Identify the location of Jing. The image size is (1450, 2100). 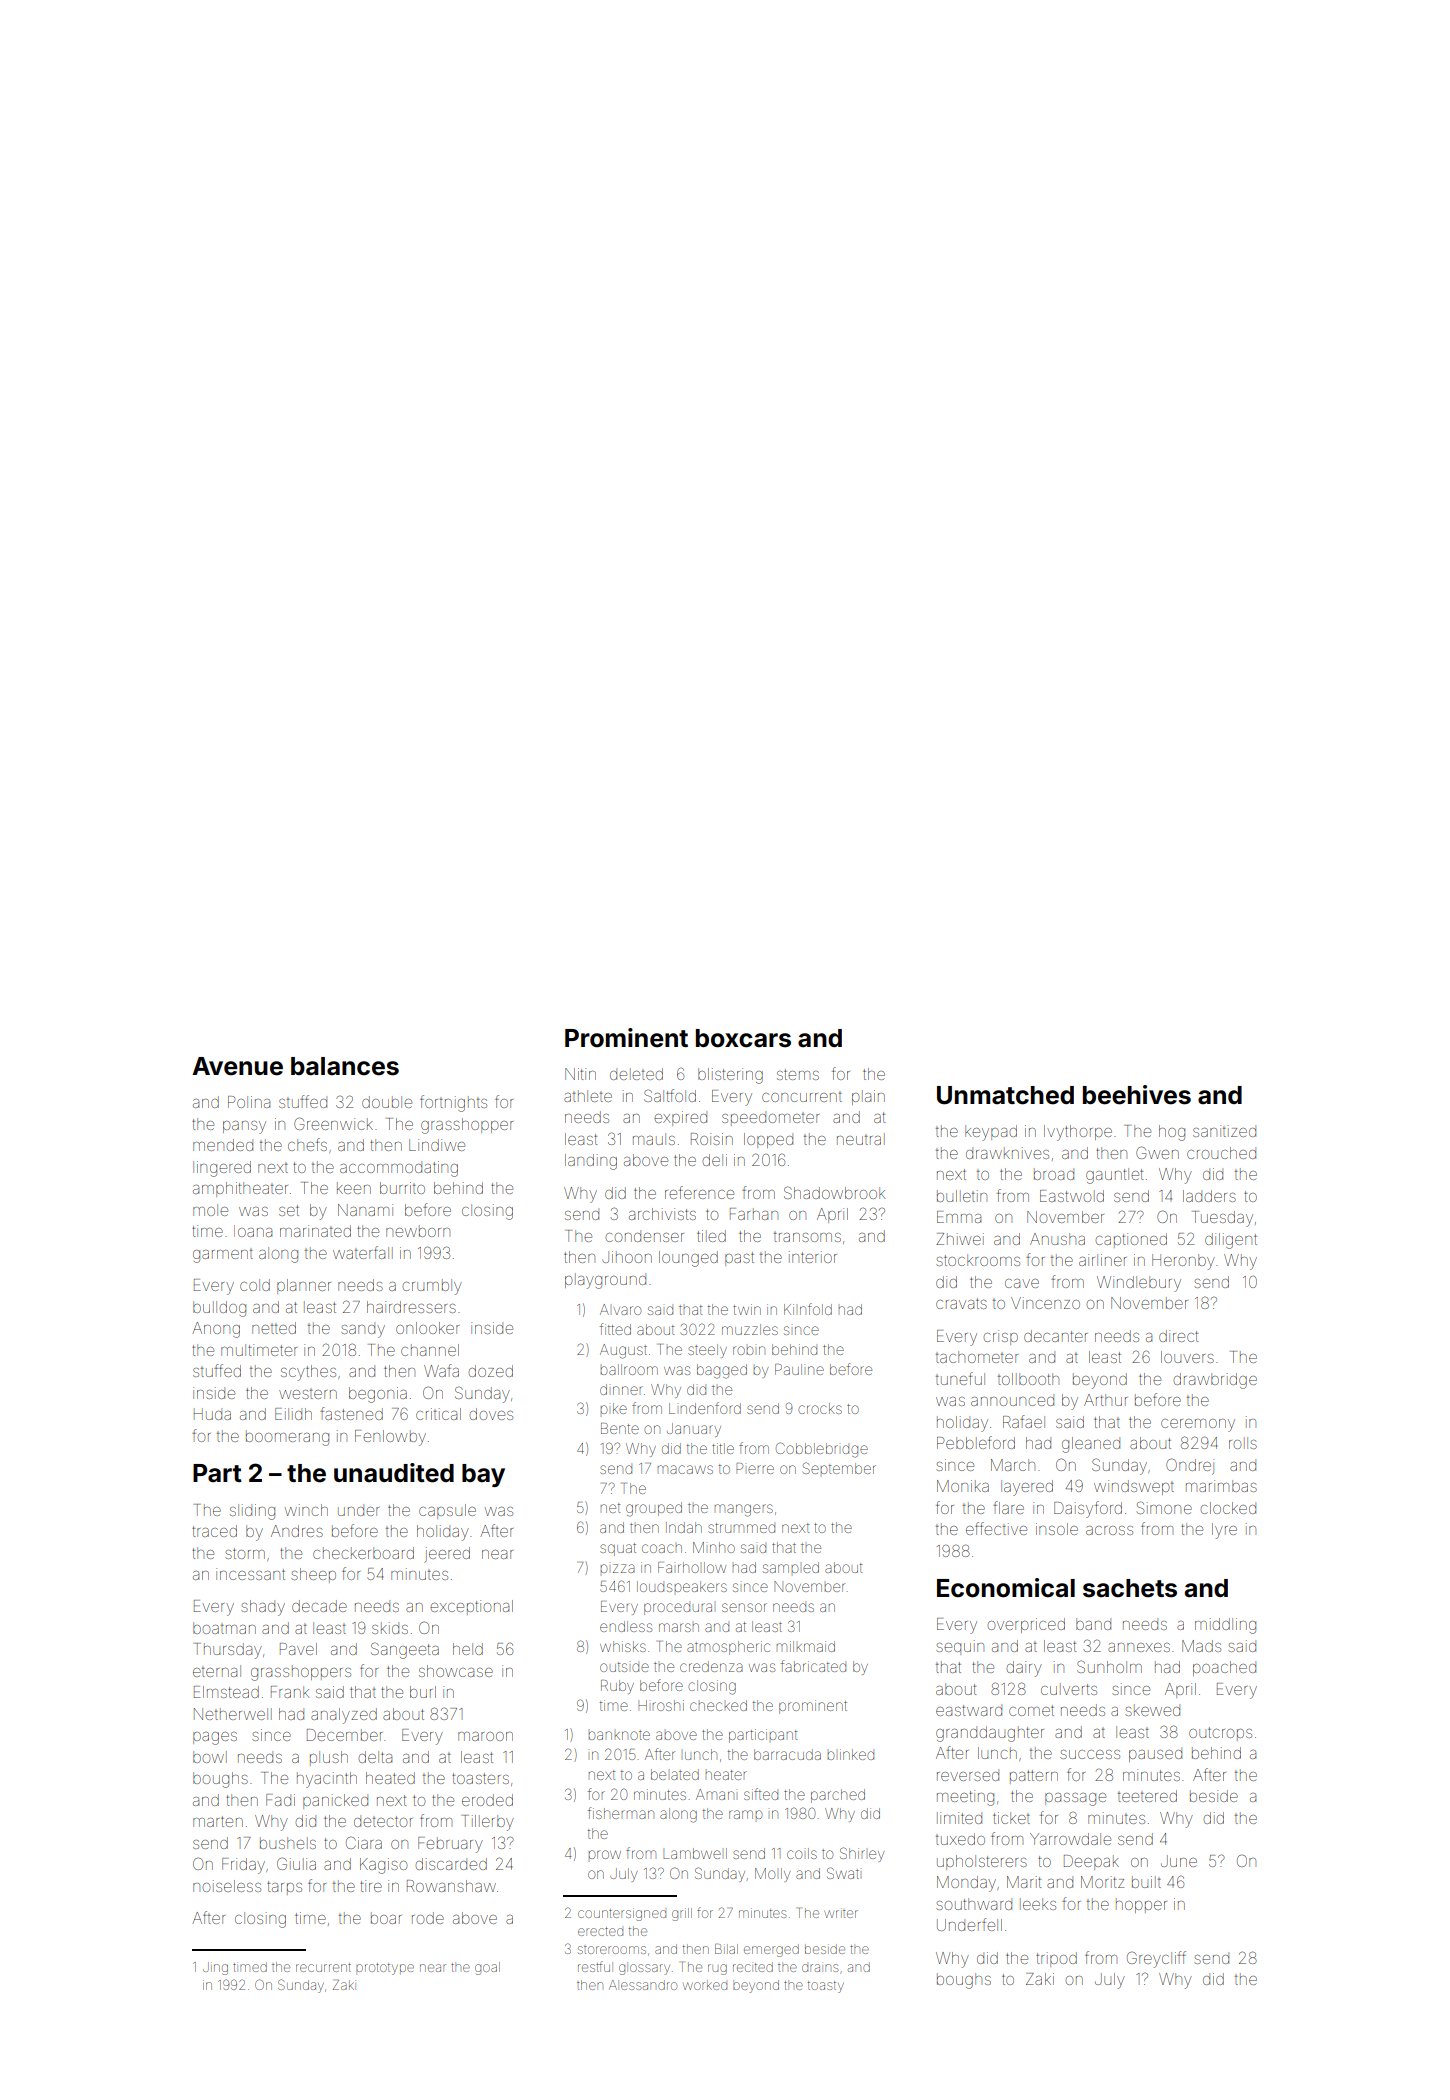
(215, 1968).
